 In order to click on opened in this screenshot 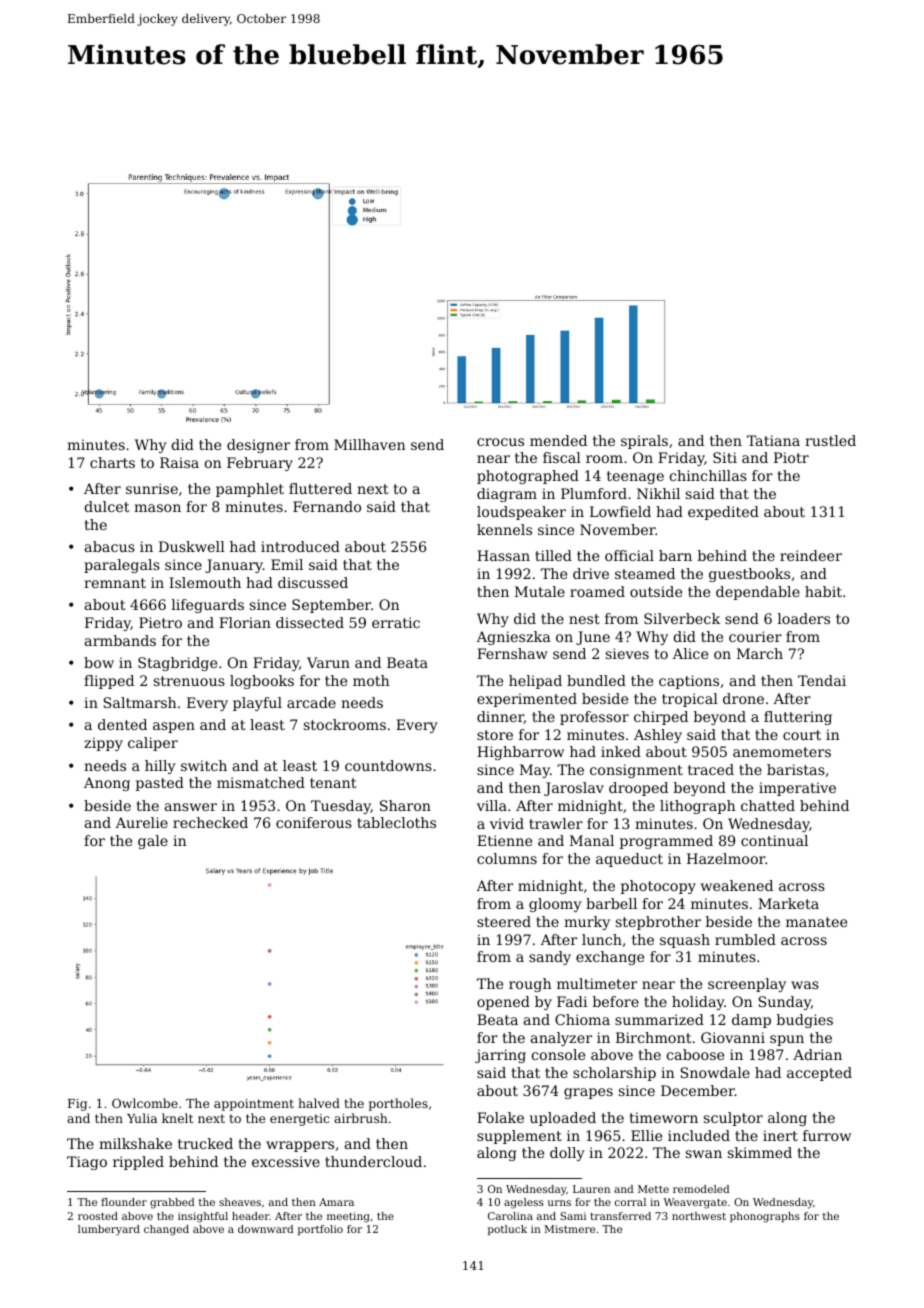, I will do `click(503, 1003)`.
